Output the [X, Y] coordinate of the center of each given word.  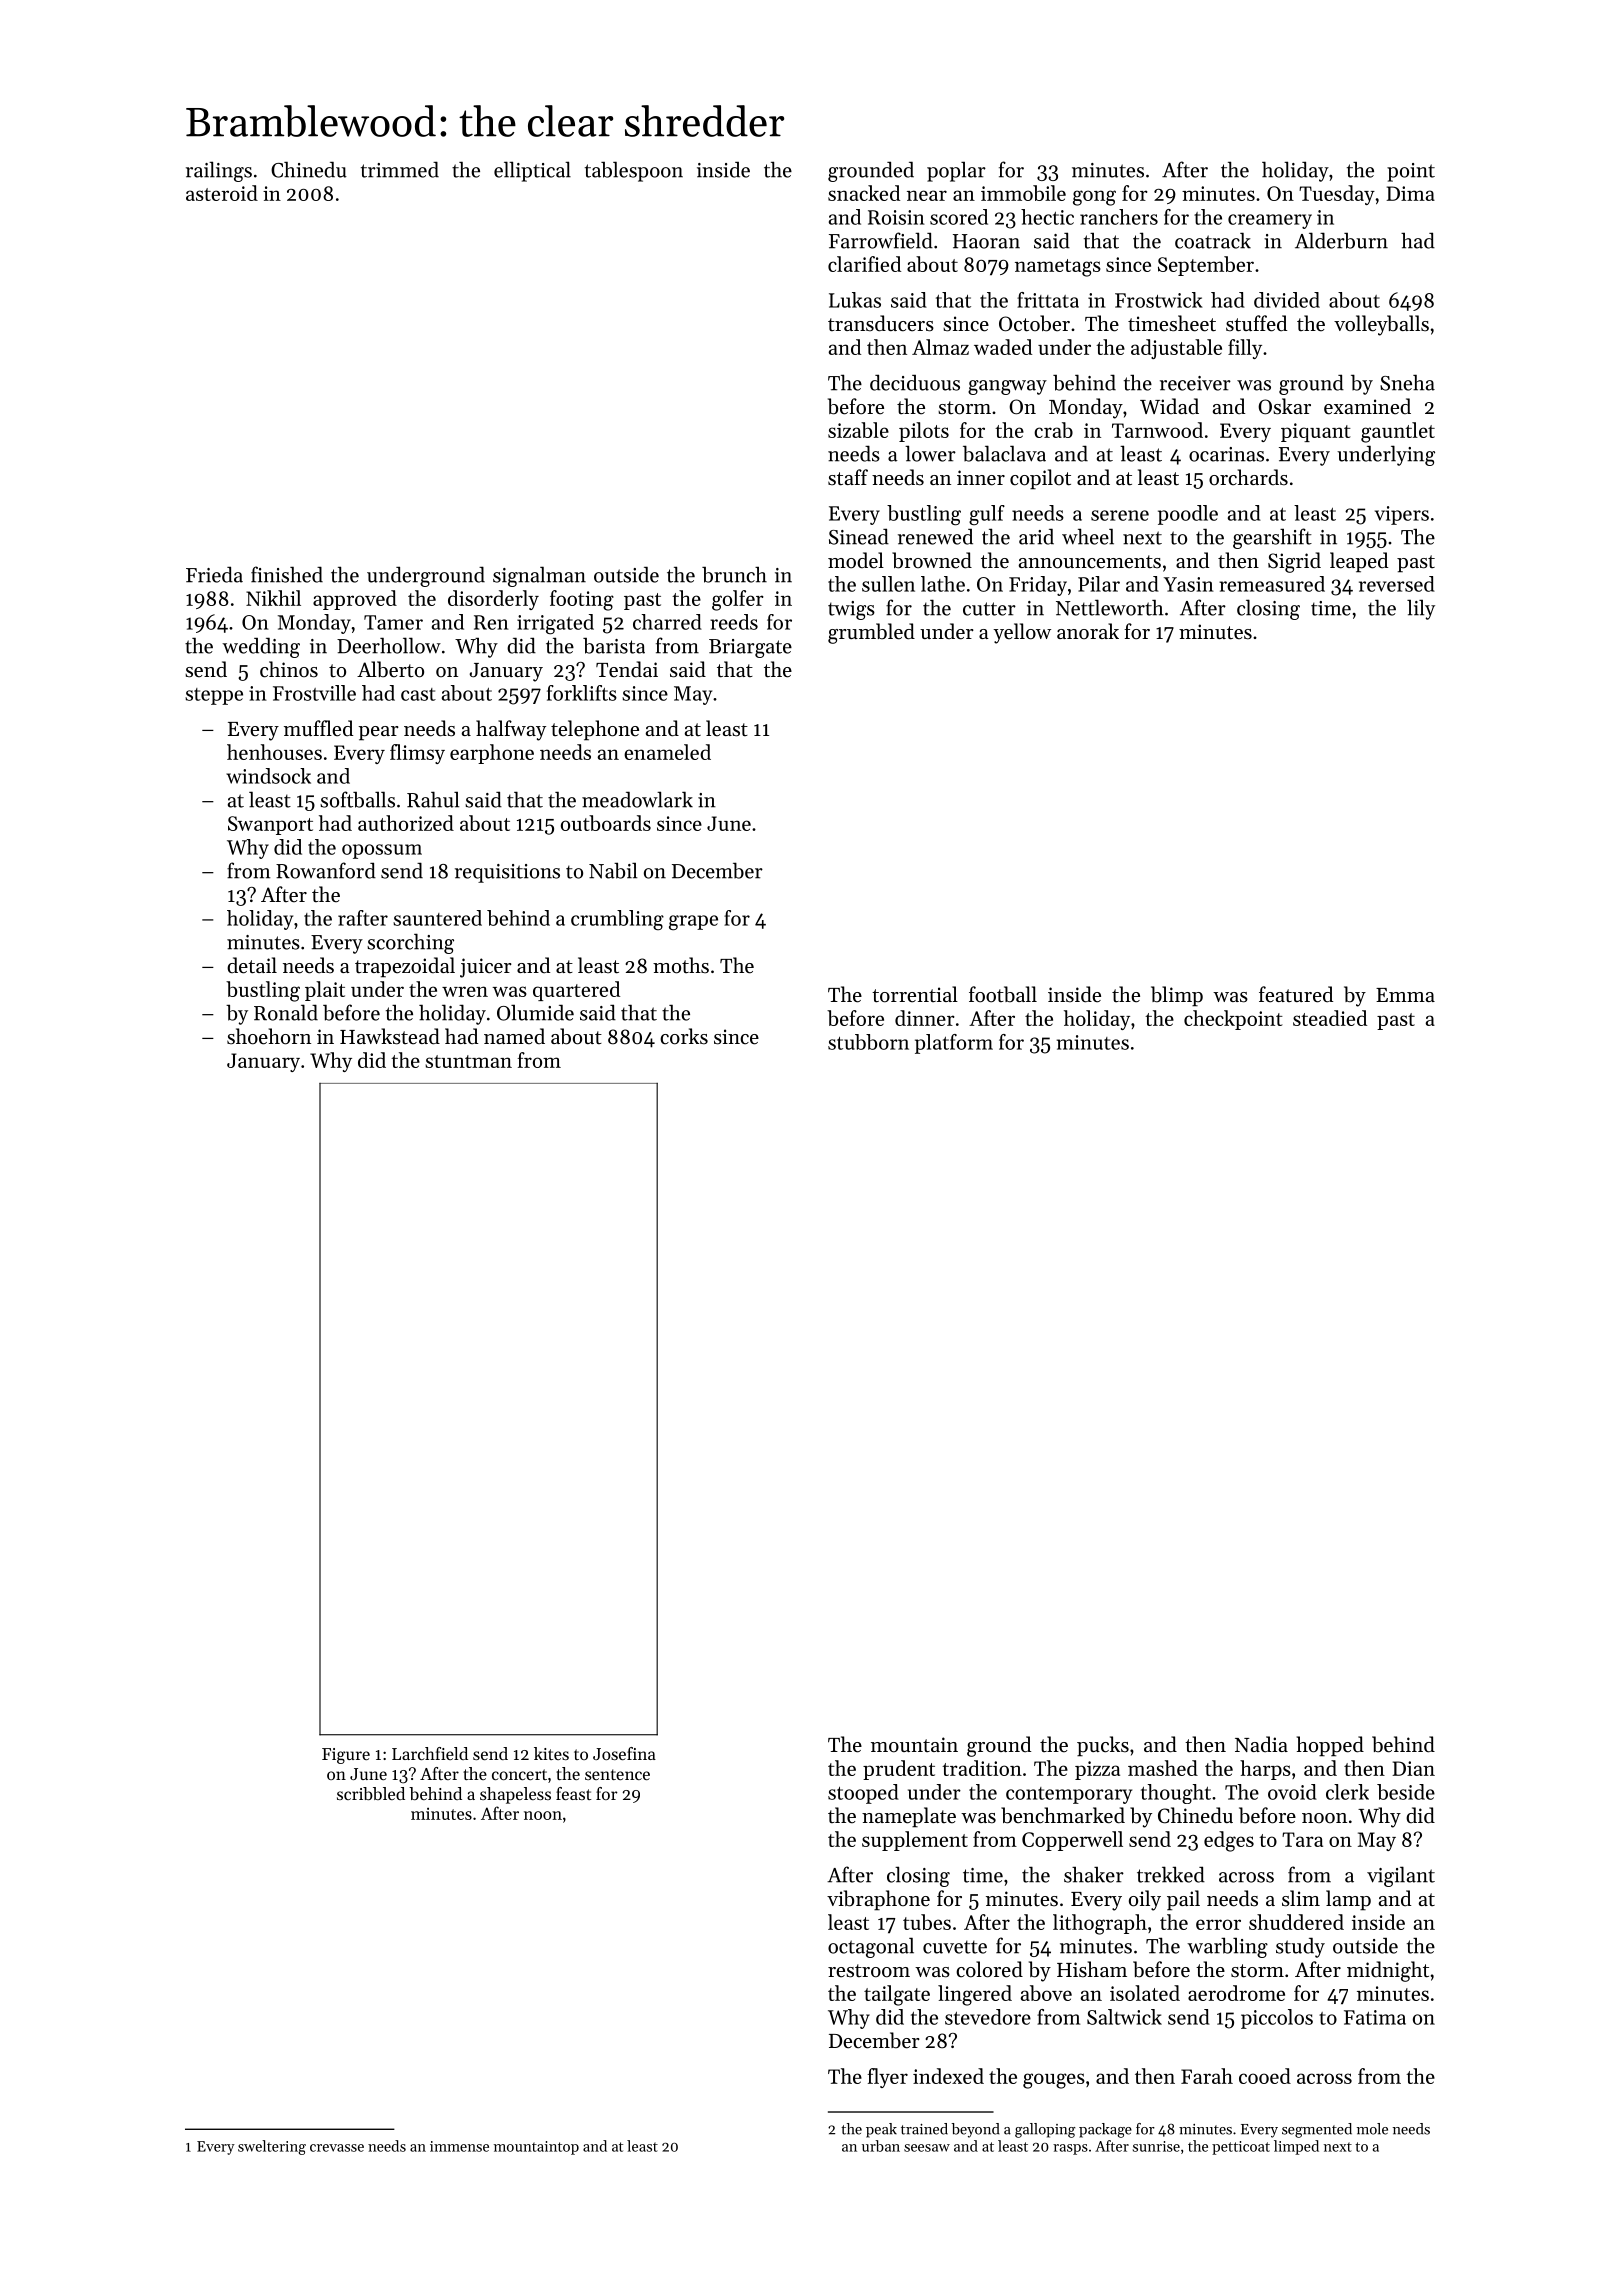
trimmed [400, 169]
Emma [1405, 995]
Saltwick [1124, 2017]
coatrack [1213, 240]
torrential [915, 994]
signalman [539, 576]
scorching [410, 943]
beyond [975, 2130]
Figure [346, 1756]
